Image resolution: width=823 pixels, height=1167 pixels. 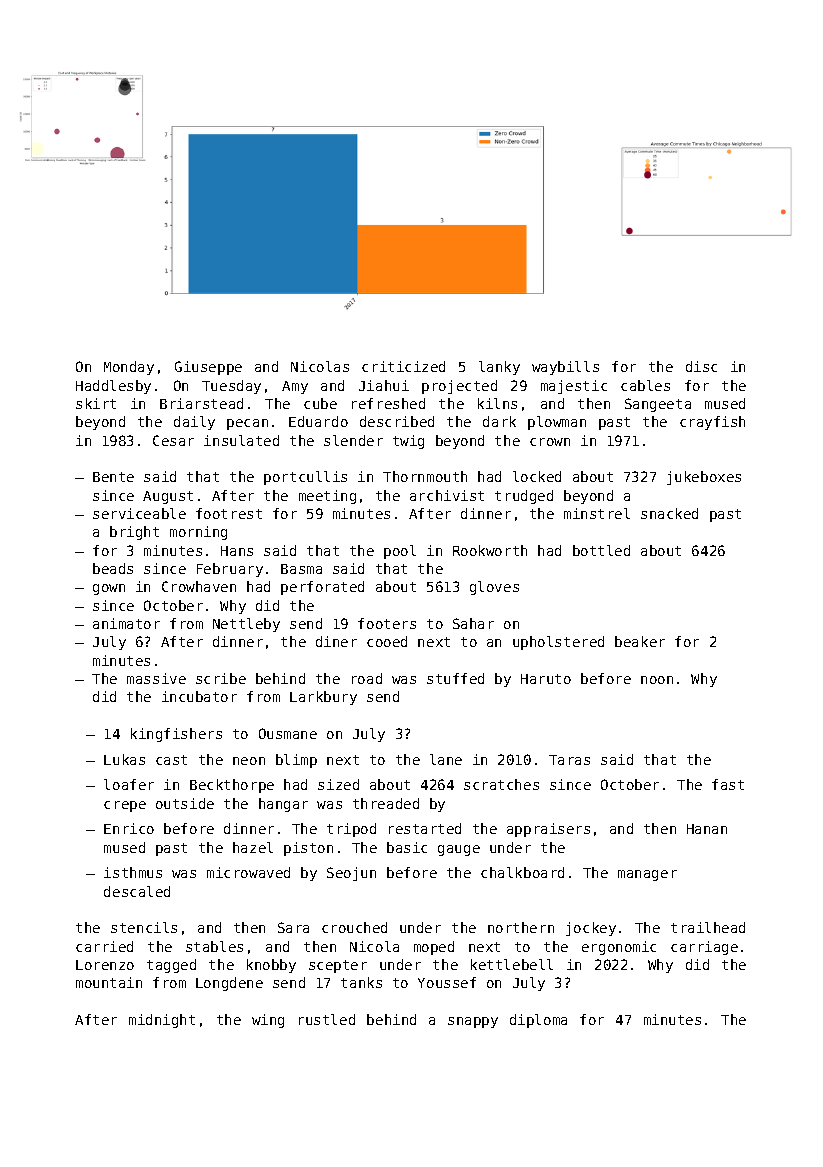 I want to click on lane, so click(x=446, y=759).
